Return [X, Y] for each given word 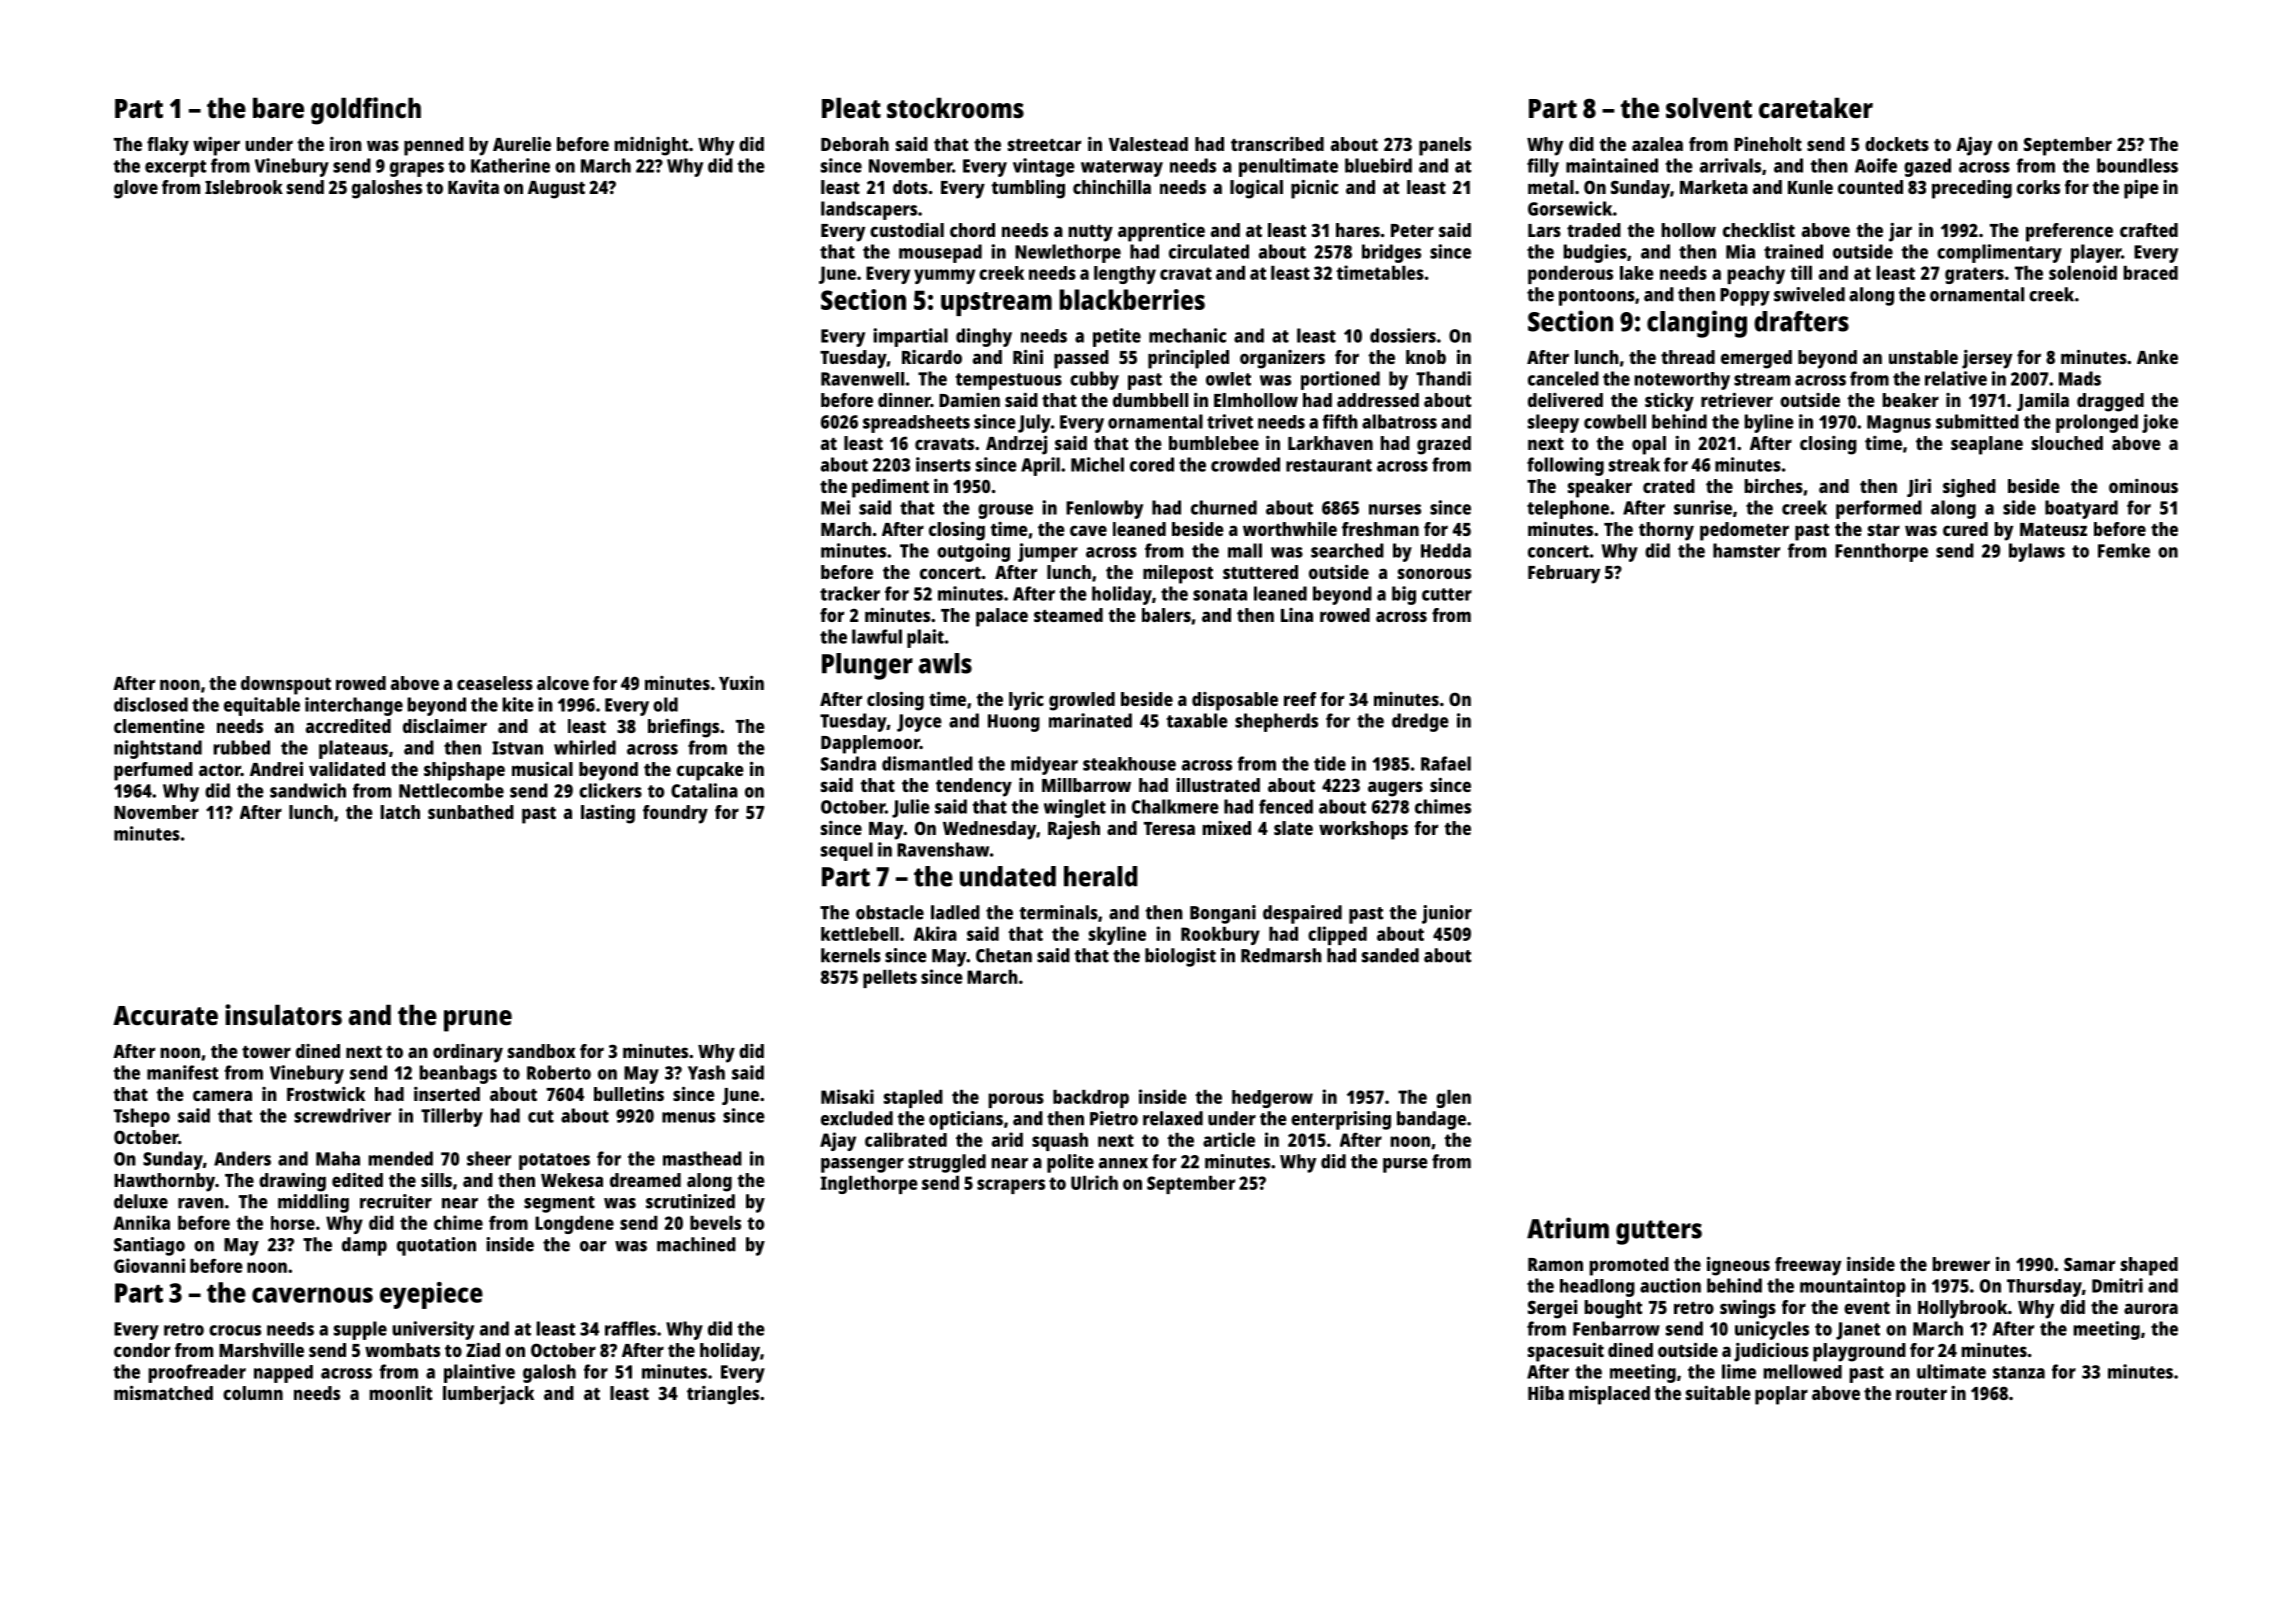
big [1404, 595]
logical [1256, 189]
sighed [1969, 488]
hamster [1746, 550]
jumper [1048, 552]
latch [400, 812]
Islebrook [244, 187]
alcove [563, 683]
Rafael [1446, 763]
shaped [2149, 1266]
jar [1900, 232]
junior [1447, 914]
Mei [835, 507]
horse [293, 1223]
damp [364, 1246]
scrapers [1011, 1186]
